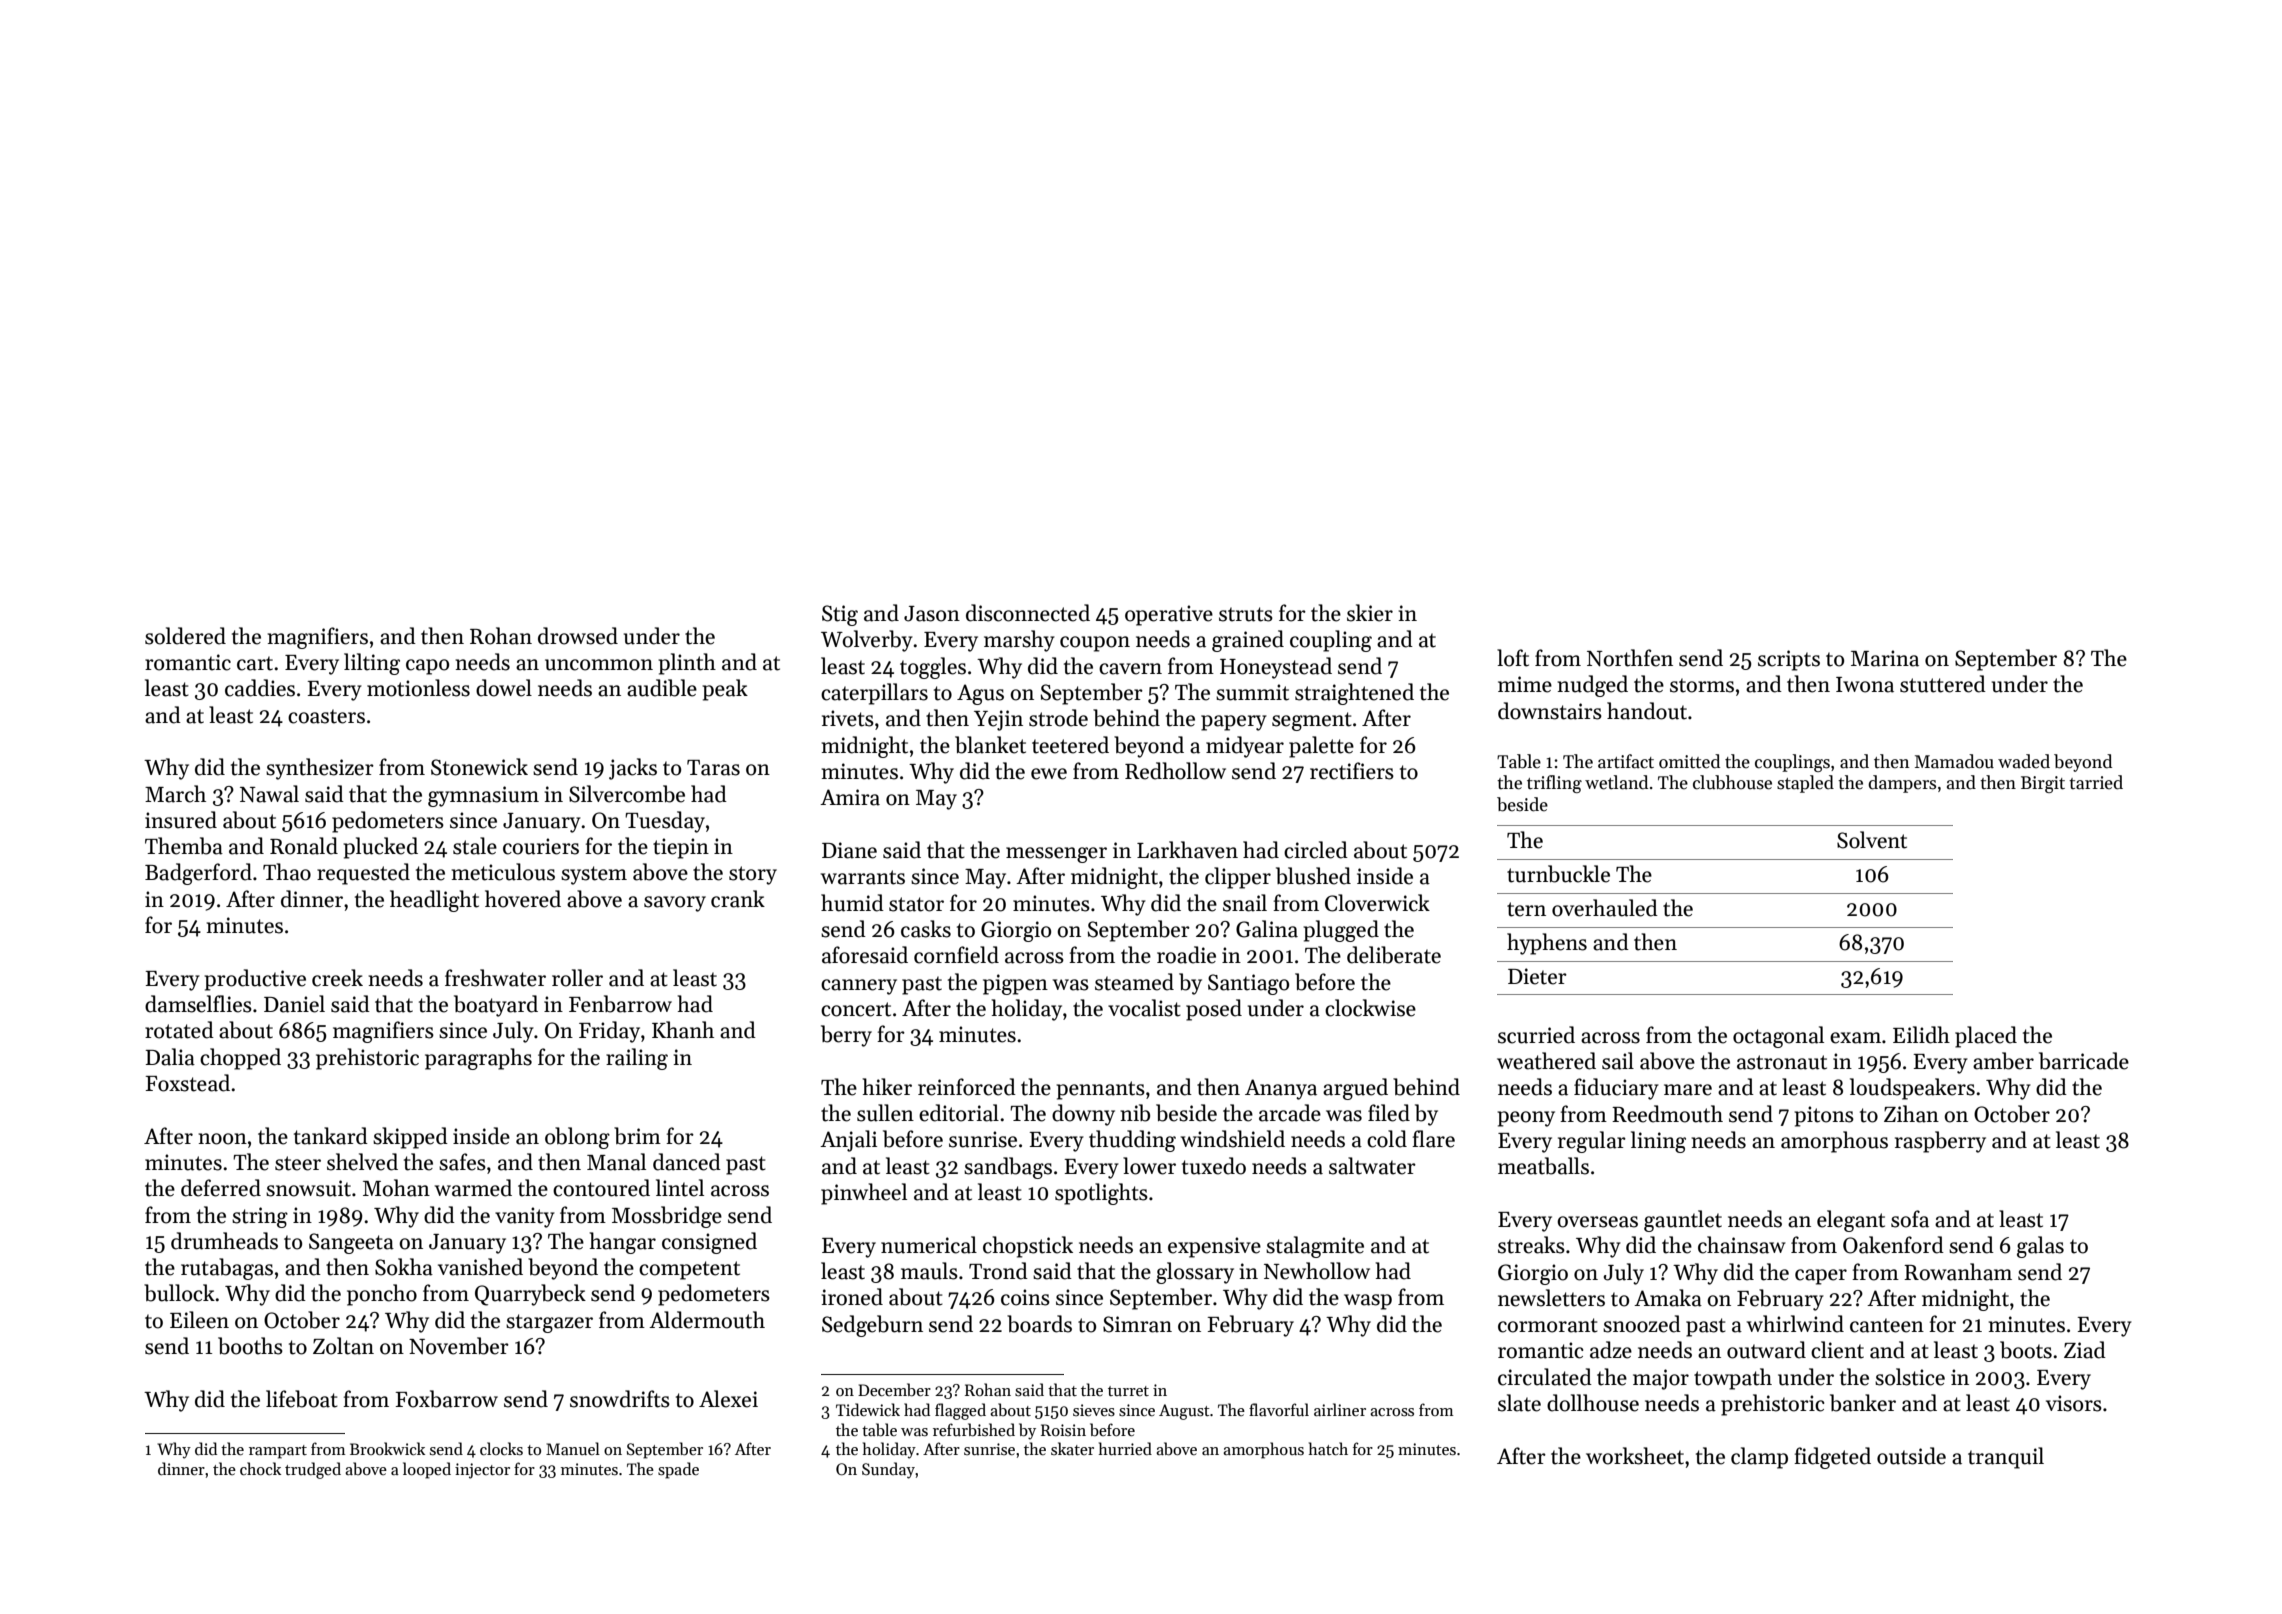 The width and height of the document is (2282, 1614). I want to click on drowsed, so click(578, 636).
